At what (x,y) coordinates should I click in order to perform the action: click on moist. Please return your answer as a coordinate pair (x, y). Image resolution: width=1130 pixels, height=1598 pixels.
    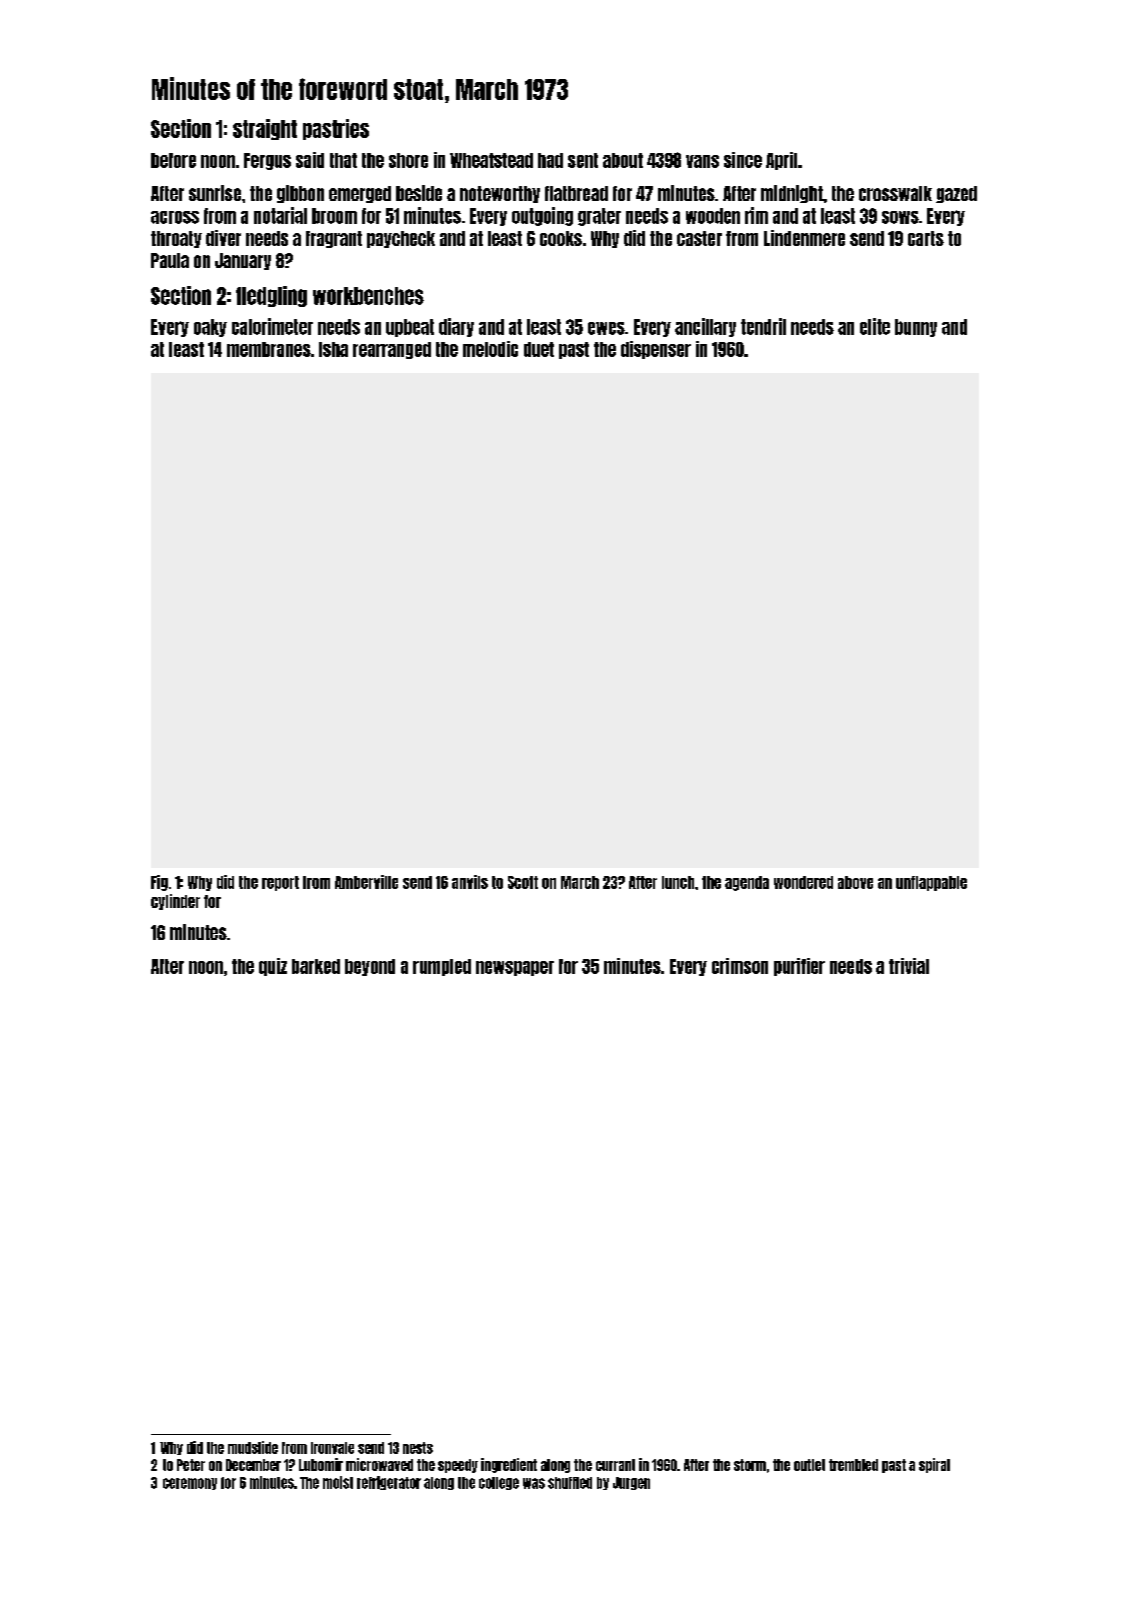
    Looking at the image, I should click on (338, 1482).
